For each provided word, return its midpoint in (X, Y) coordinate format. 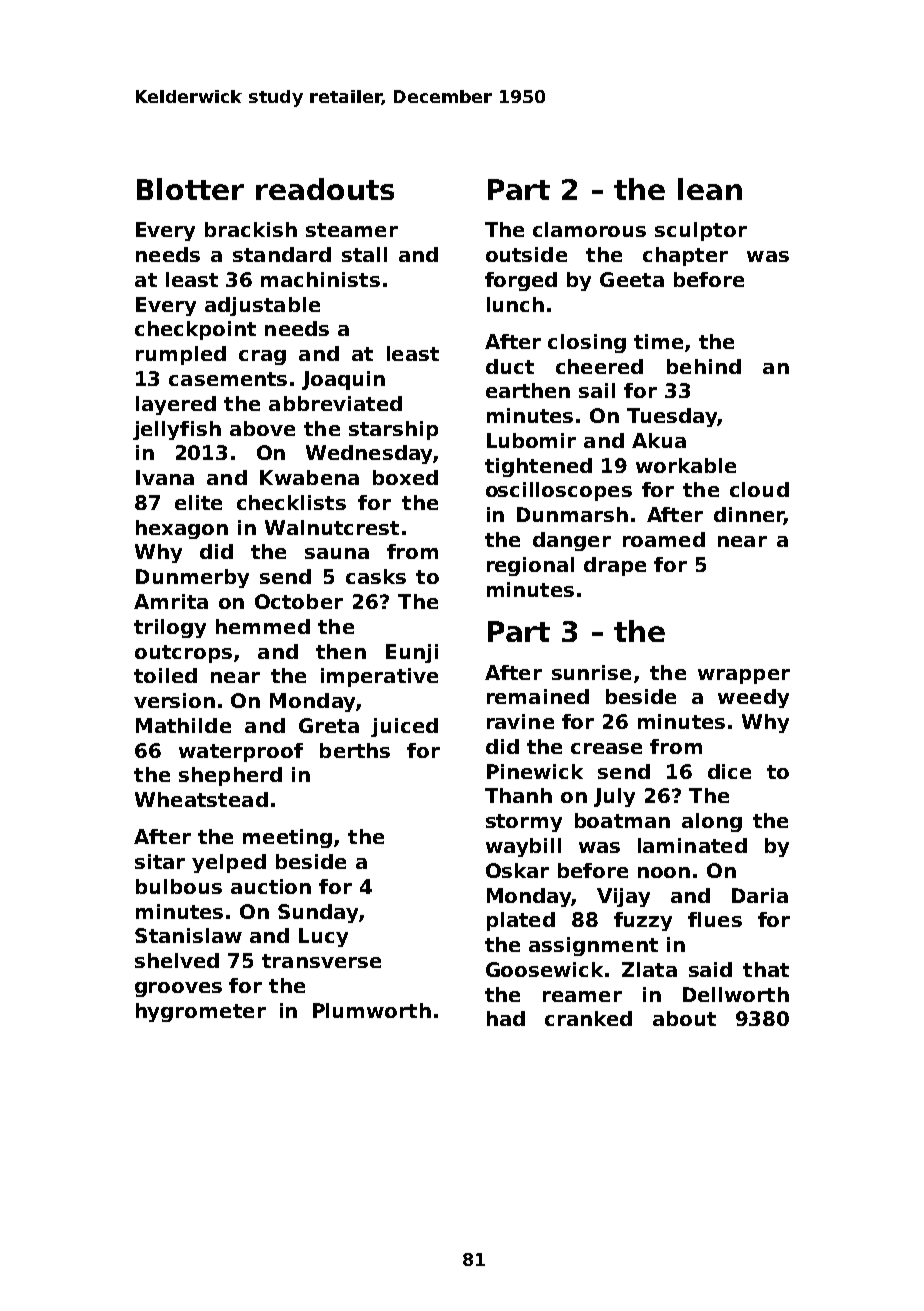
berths (355, 750)
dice (729, 771)
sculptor (701, 231)
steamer (352, 230)
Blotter (190, 189)
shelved (177, 960)
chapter (685, 256)
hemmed (263, 626)
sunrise (591, 672)
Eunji (412, 653)
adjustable (262, 306)
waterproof (241, 752)
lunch (515, 304)
